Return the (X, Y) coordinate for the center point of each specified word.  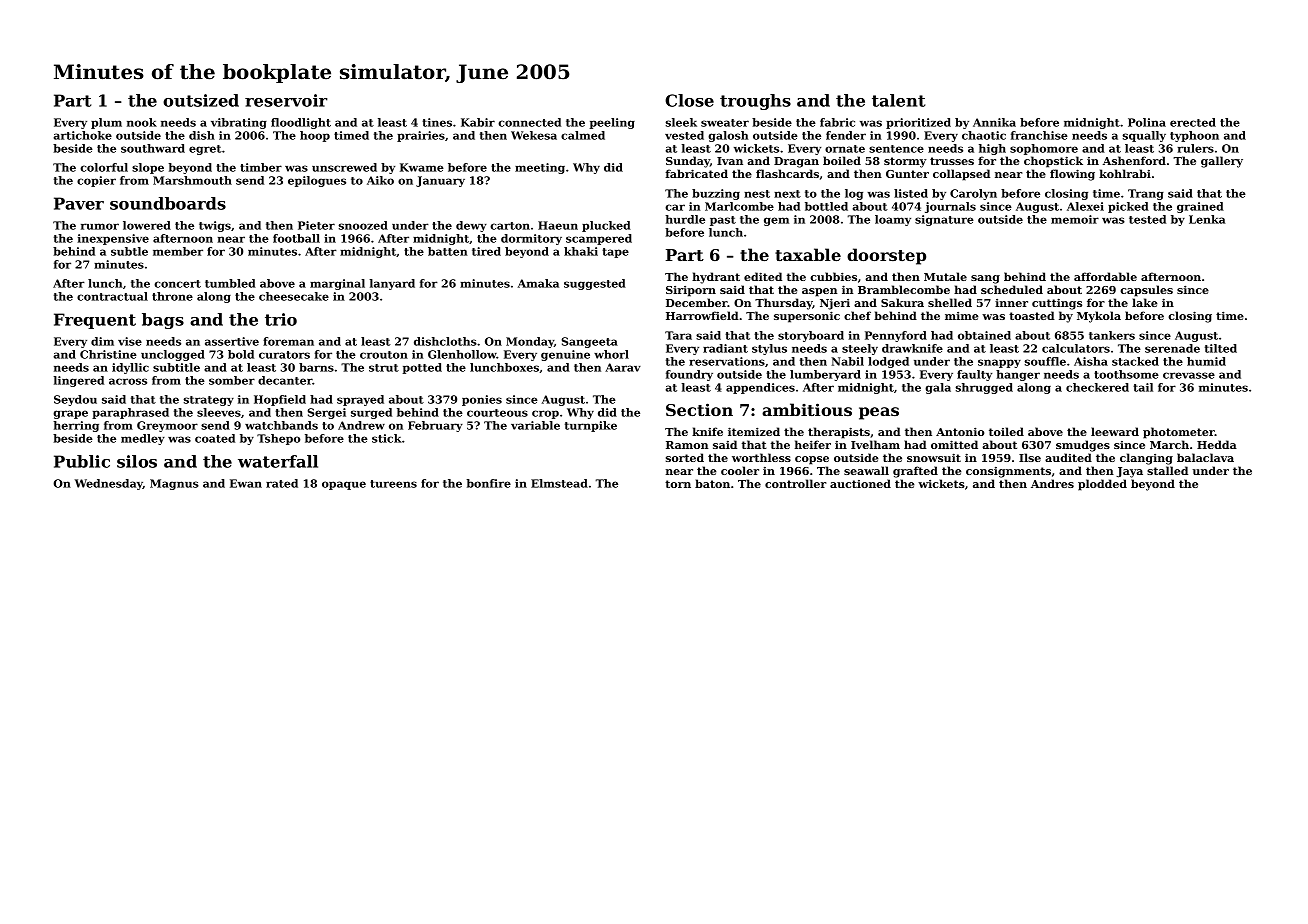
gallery (1222, 162)
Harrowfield (702, 315)
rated (282, 483)
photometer (1179, 433)
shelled (950, 302)
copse (812, 460)
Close (689, 100)
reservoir (286, 100)
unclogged (173, 355)
